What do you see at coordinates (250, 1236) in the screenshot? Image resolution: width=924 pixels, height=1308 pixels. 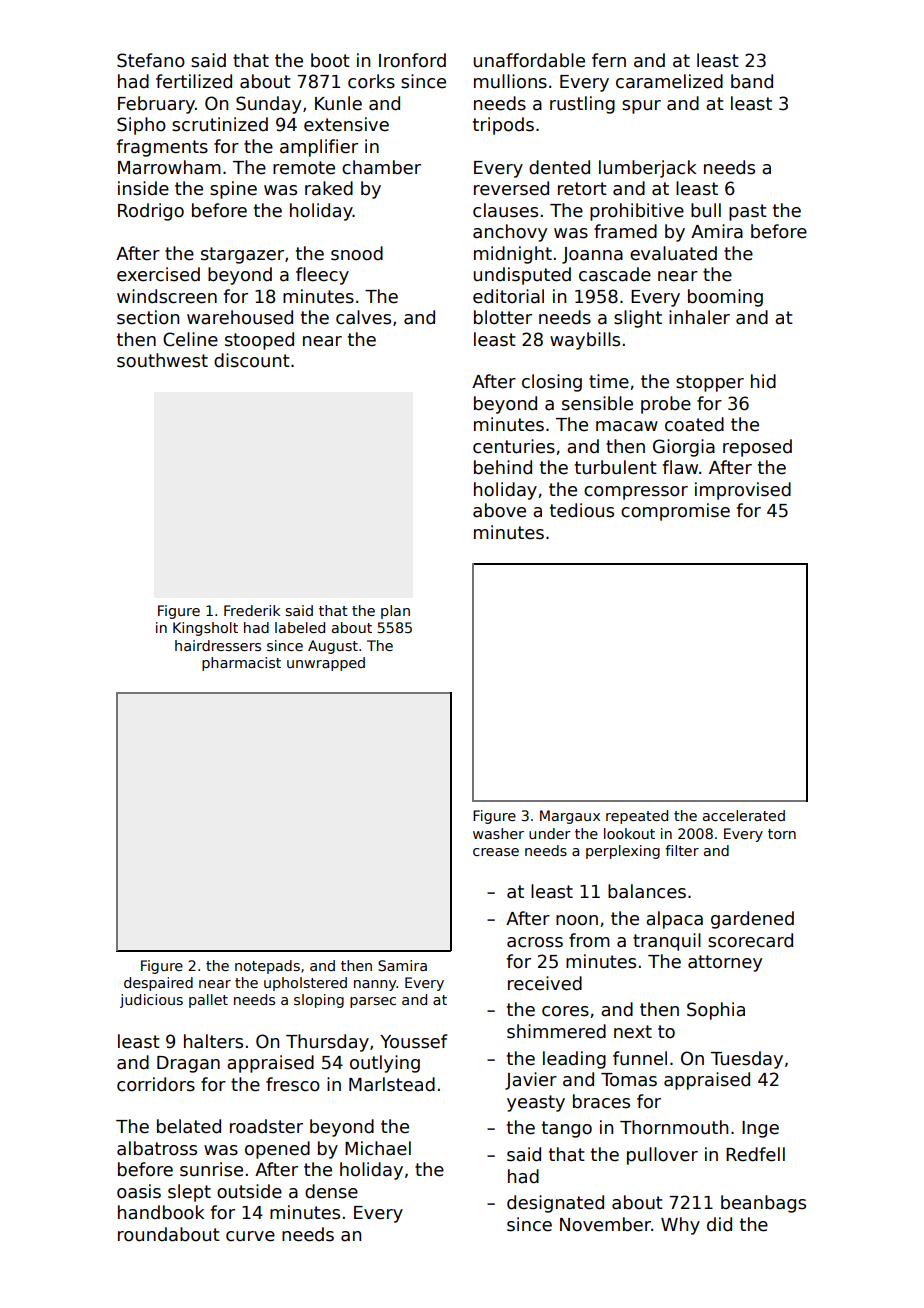 I see `curve` at bounding box center [250, 1236].
